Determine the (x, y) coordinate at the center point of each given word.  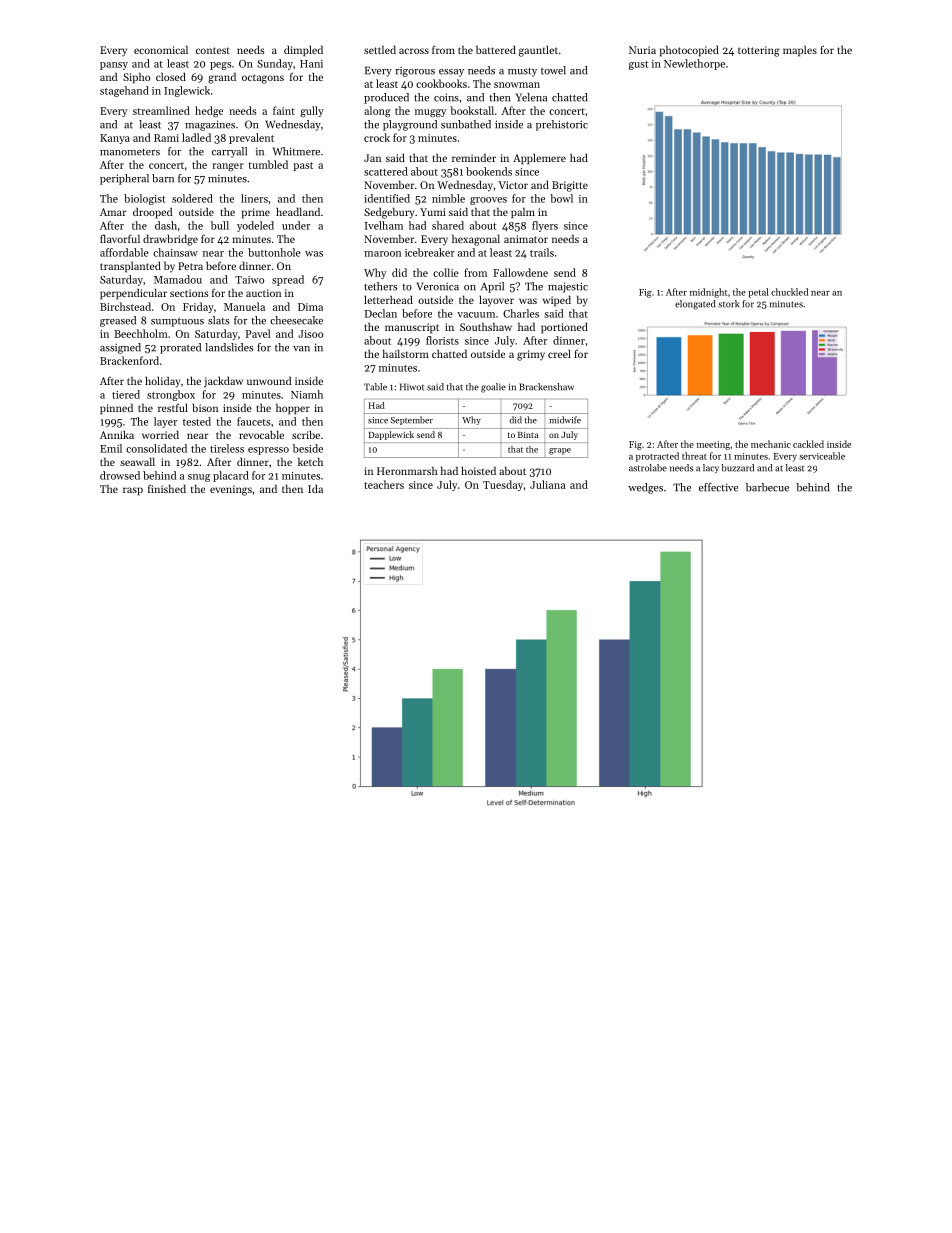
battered (496, 49)
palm (523, 213)
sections (189, 293)
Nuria (642, 50)
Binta (528, 435)
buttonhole (274, 252)
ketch (310, 461)
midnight (708, 293)
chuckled (789, 292)
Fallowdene (520, 272)
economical (161, 49)
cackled (808, 444)
